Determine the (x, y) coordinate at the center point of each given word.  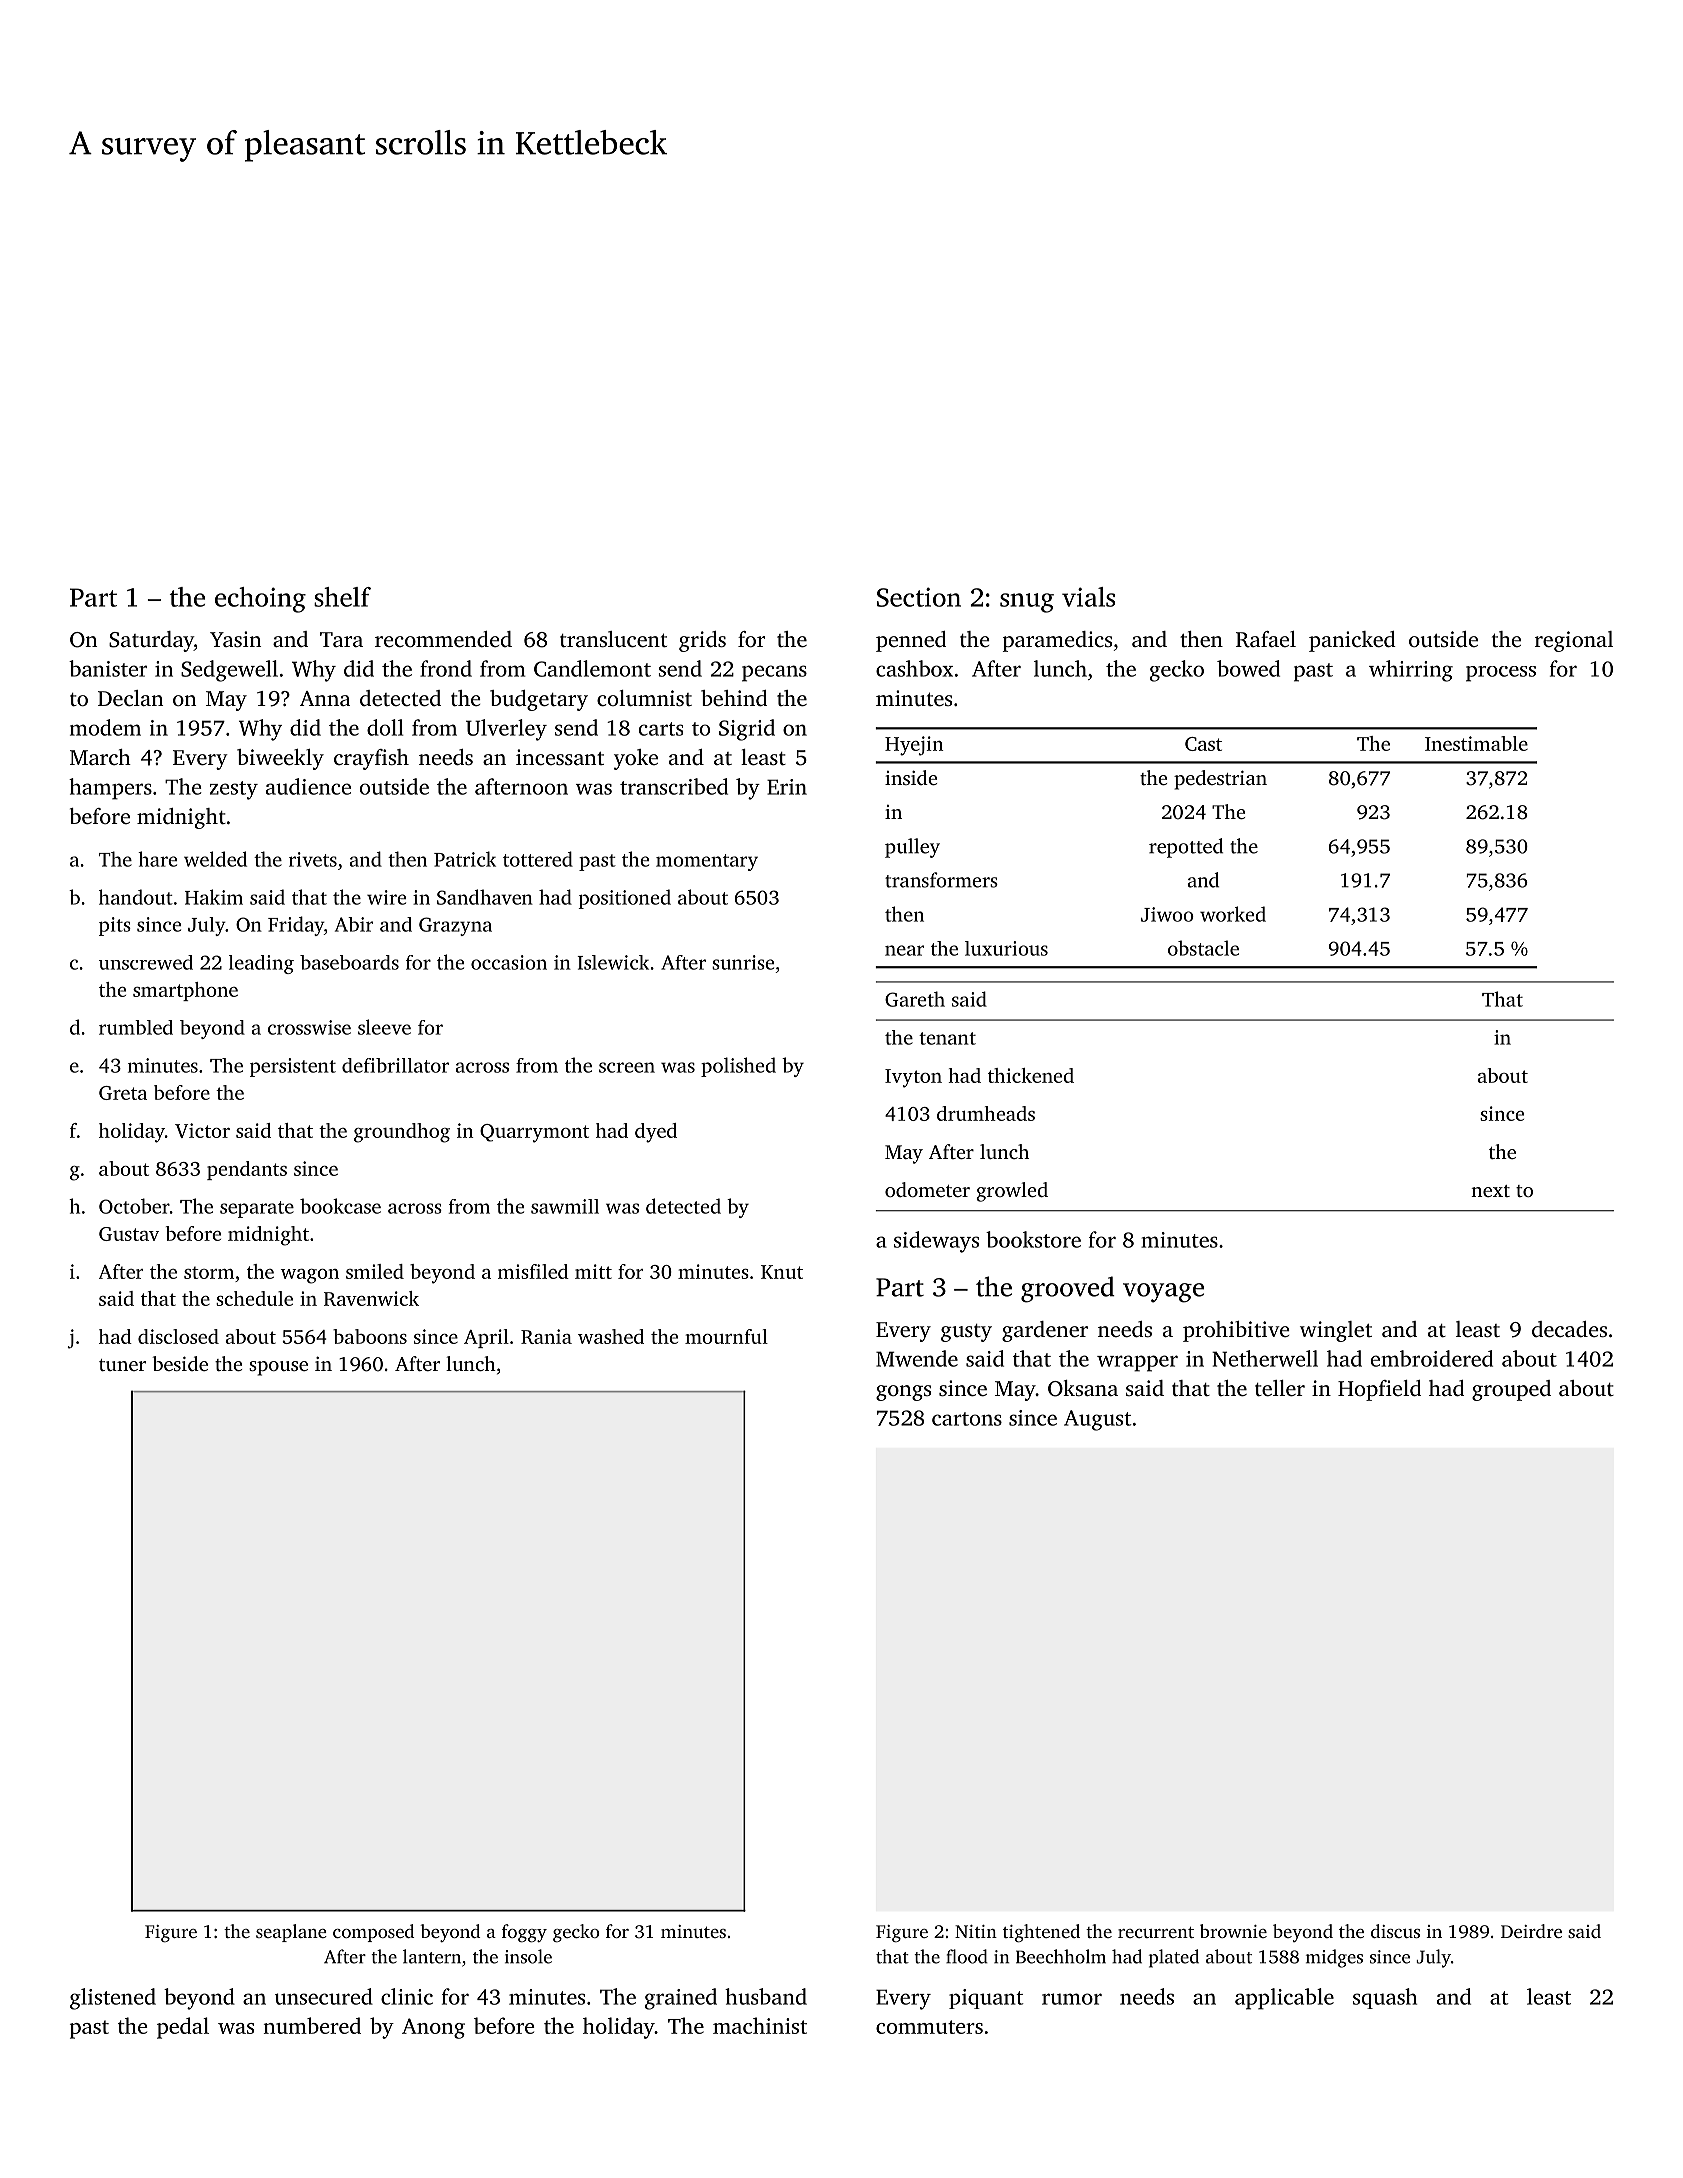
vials (1088, 597)
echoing (260, 600)
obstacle (1203, 948)
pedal (183, 2028)
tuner (122, 1365)
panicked (1352, 641)
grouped (1511, 1390)
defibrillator (395, 1065)
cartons (967, 1419)
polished (738, 1067)
